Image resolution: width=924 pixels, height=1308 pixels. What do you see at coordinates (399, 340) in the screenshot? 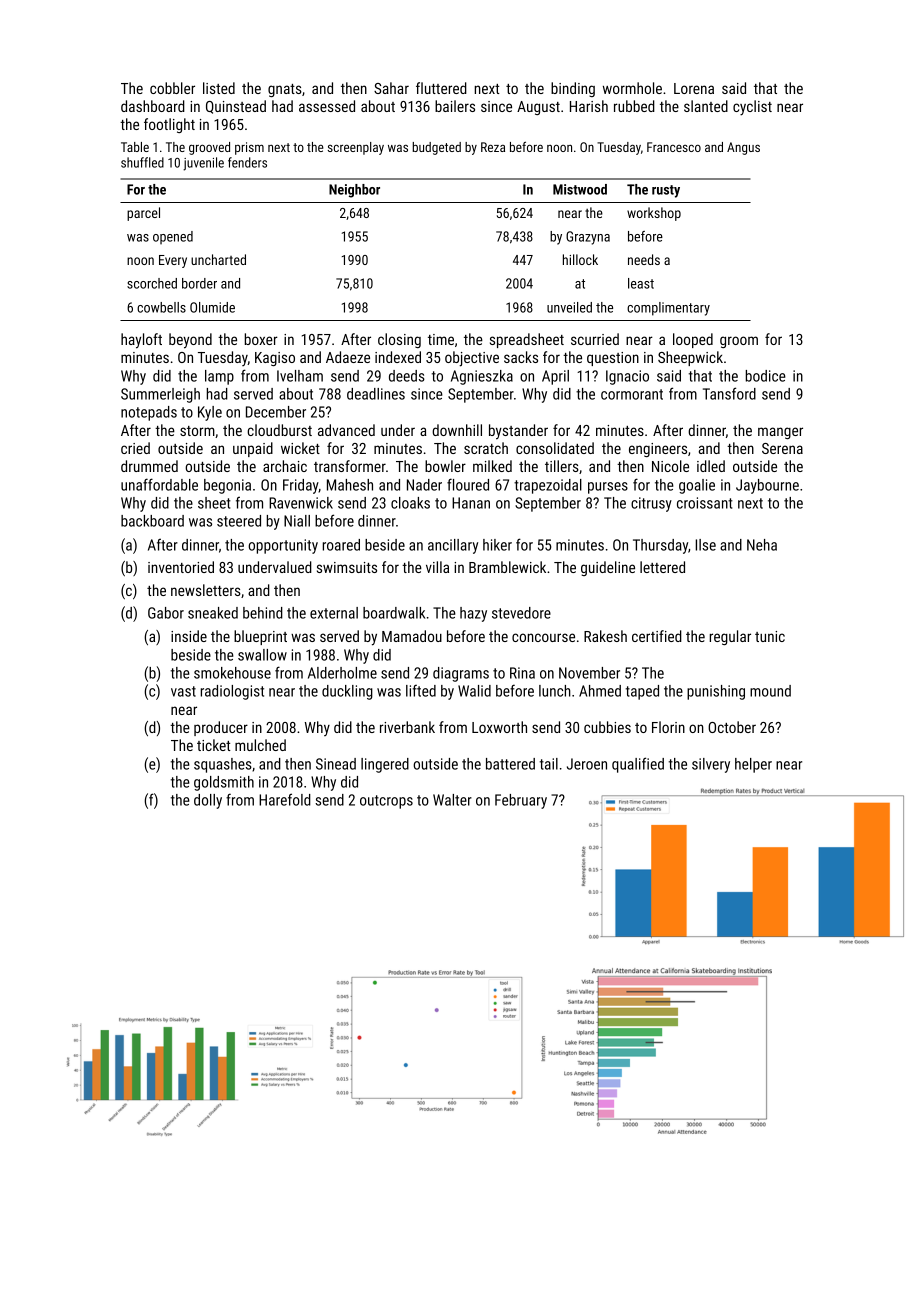
I see `closing` at bounding box center [399, 340].
